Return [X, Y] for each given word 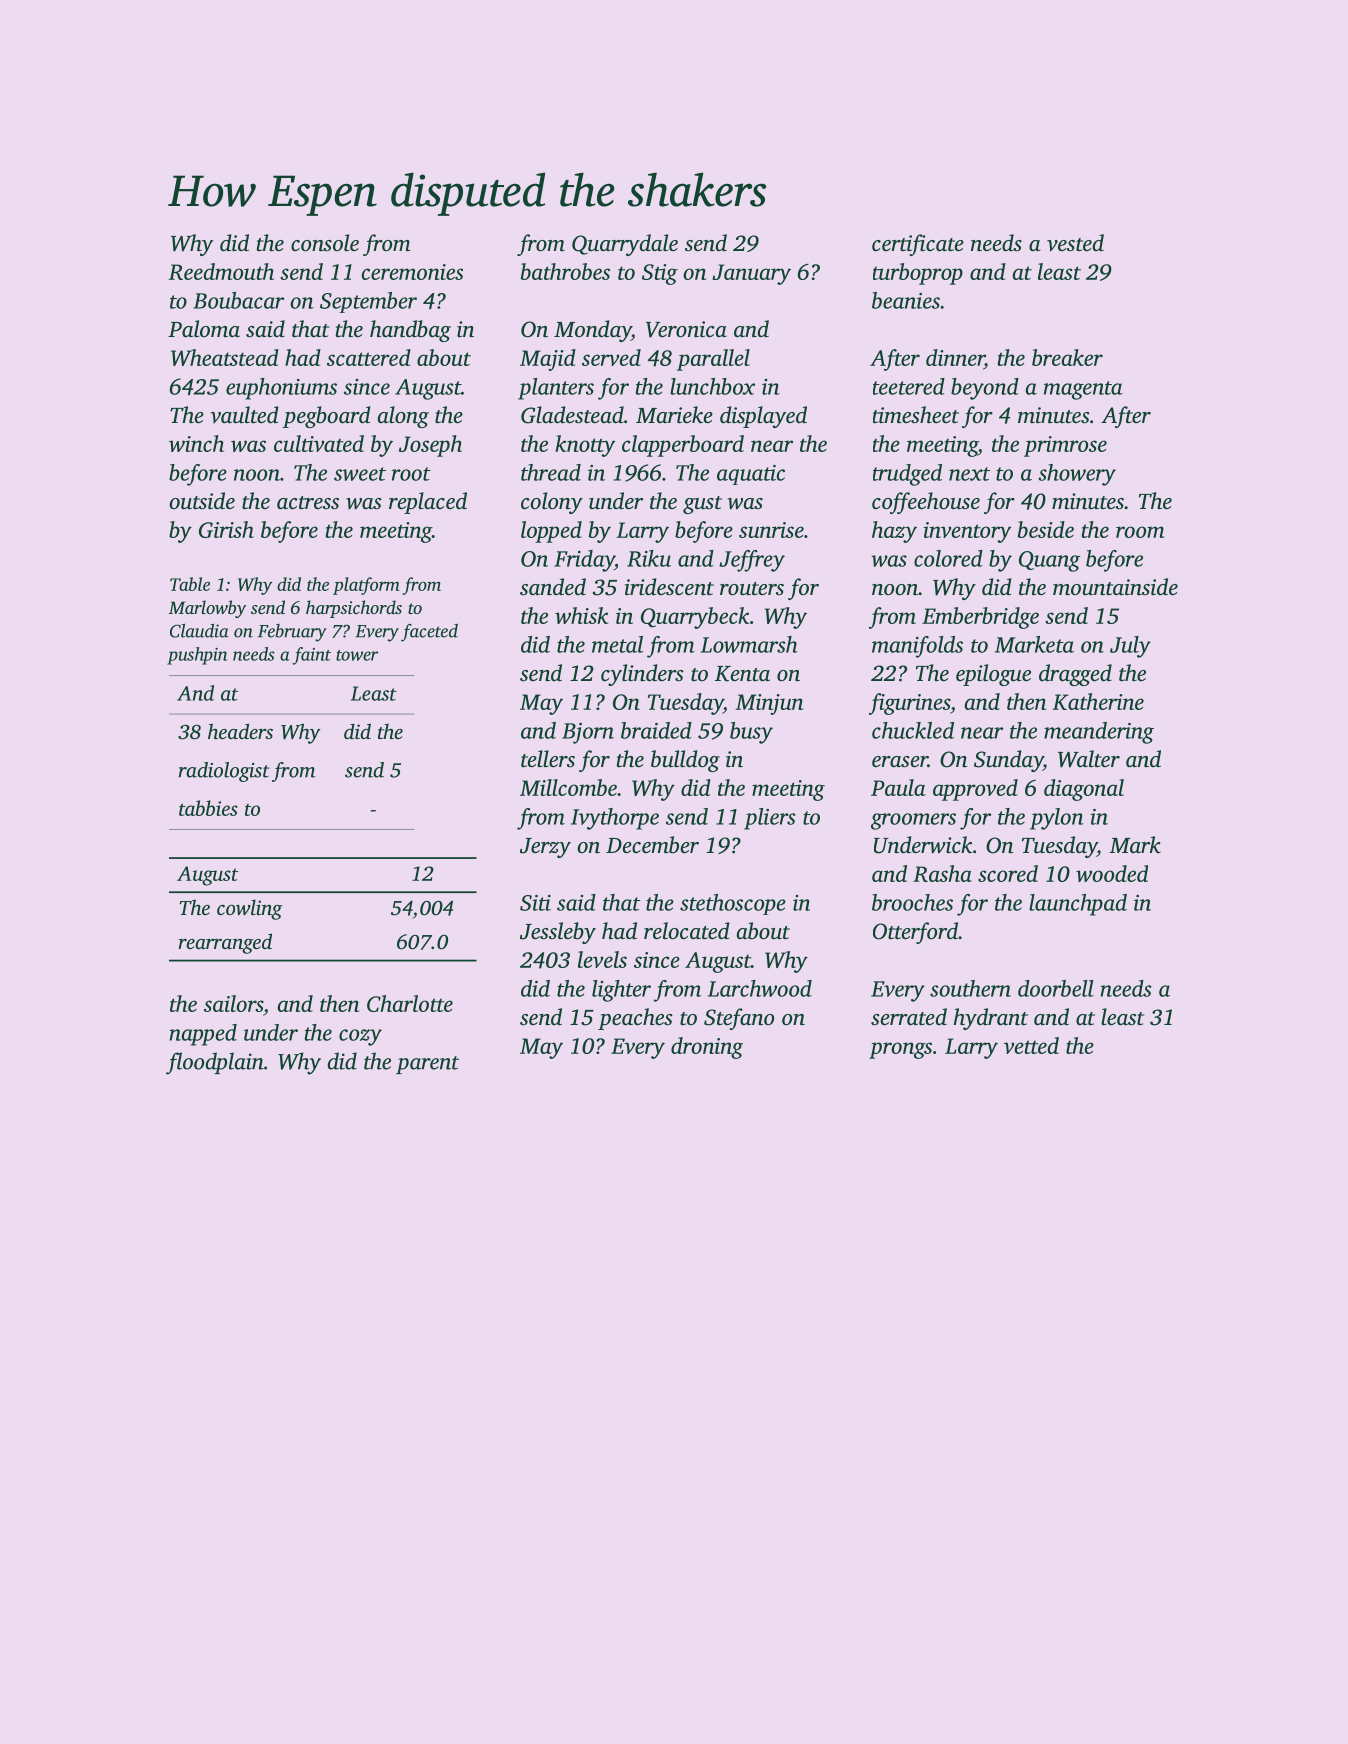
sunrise [771, 530]
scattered [369, 357]
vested [1075, 243]
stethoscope [733, 904]
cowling [249, 910]
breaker [1067, 357]
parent [427, 1065]
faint [311, 656]
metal [617, 644]
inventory [967, 532]
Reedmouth [221, 271]
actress [308, 503]
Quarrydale [625, 245]
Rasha [942, 873]
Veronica [686, 329]
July [1130, 647]
